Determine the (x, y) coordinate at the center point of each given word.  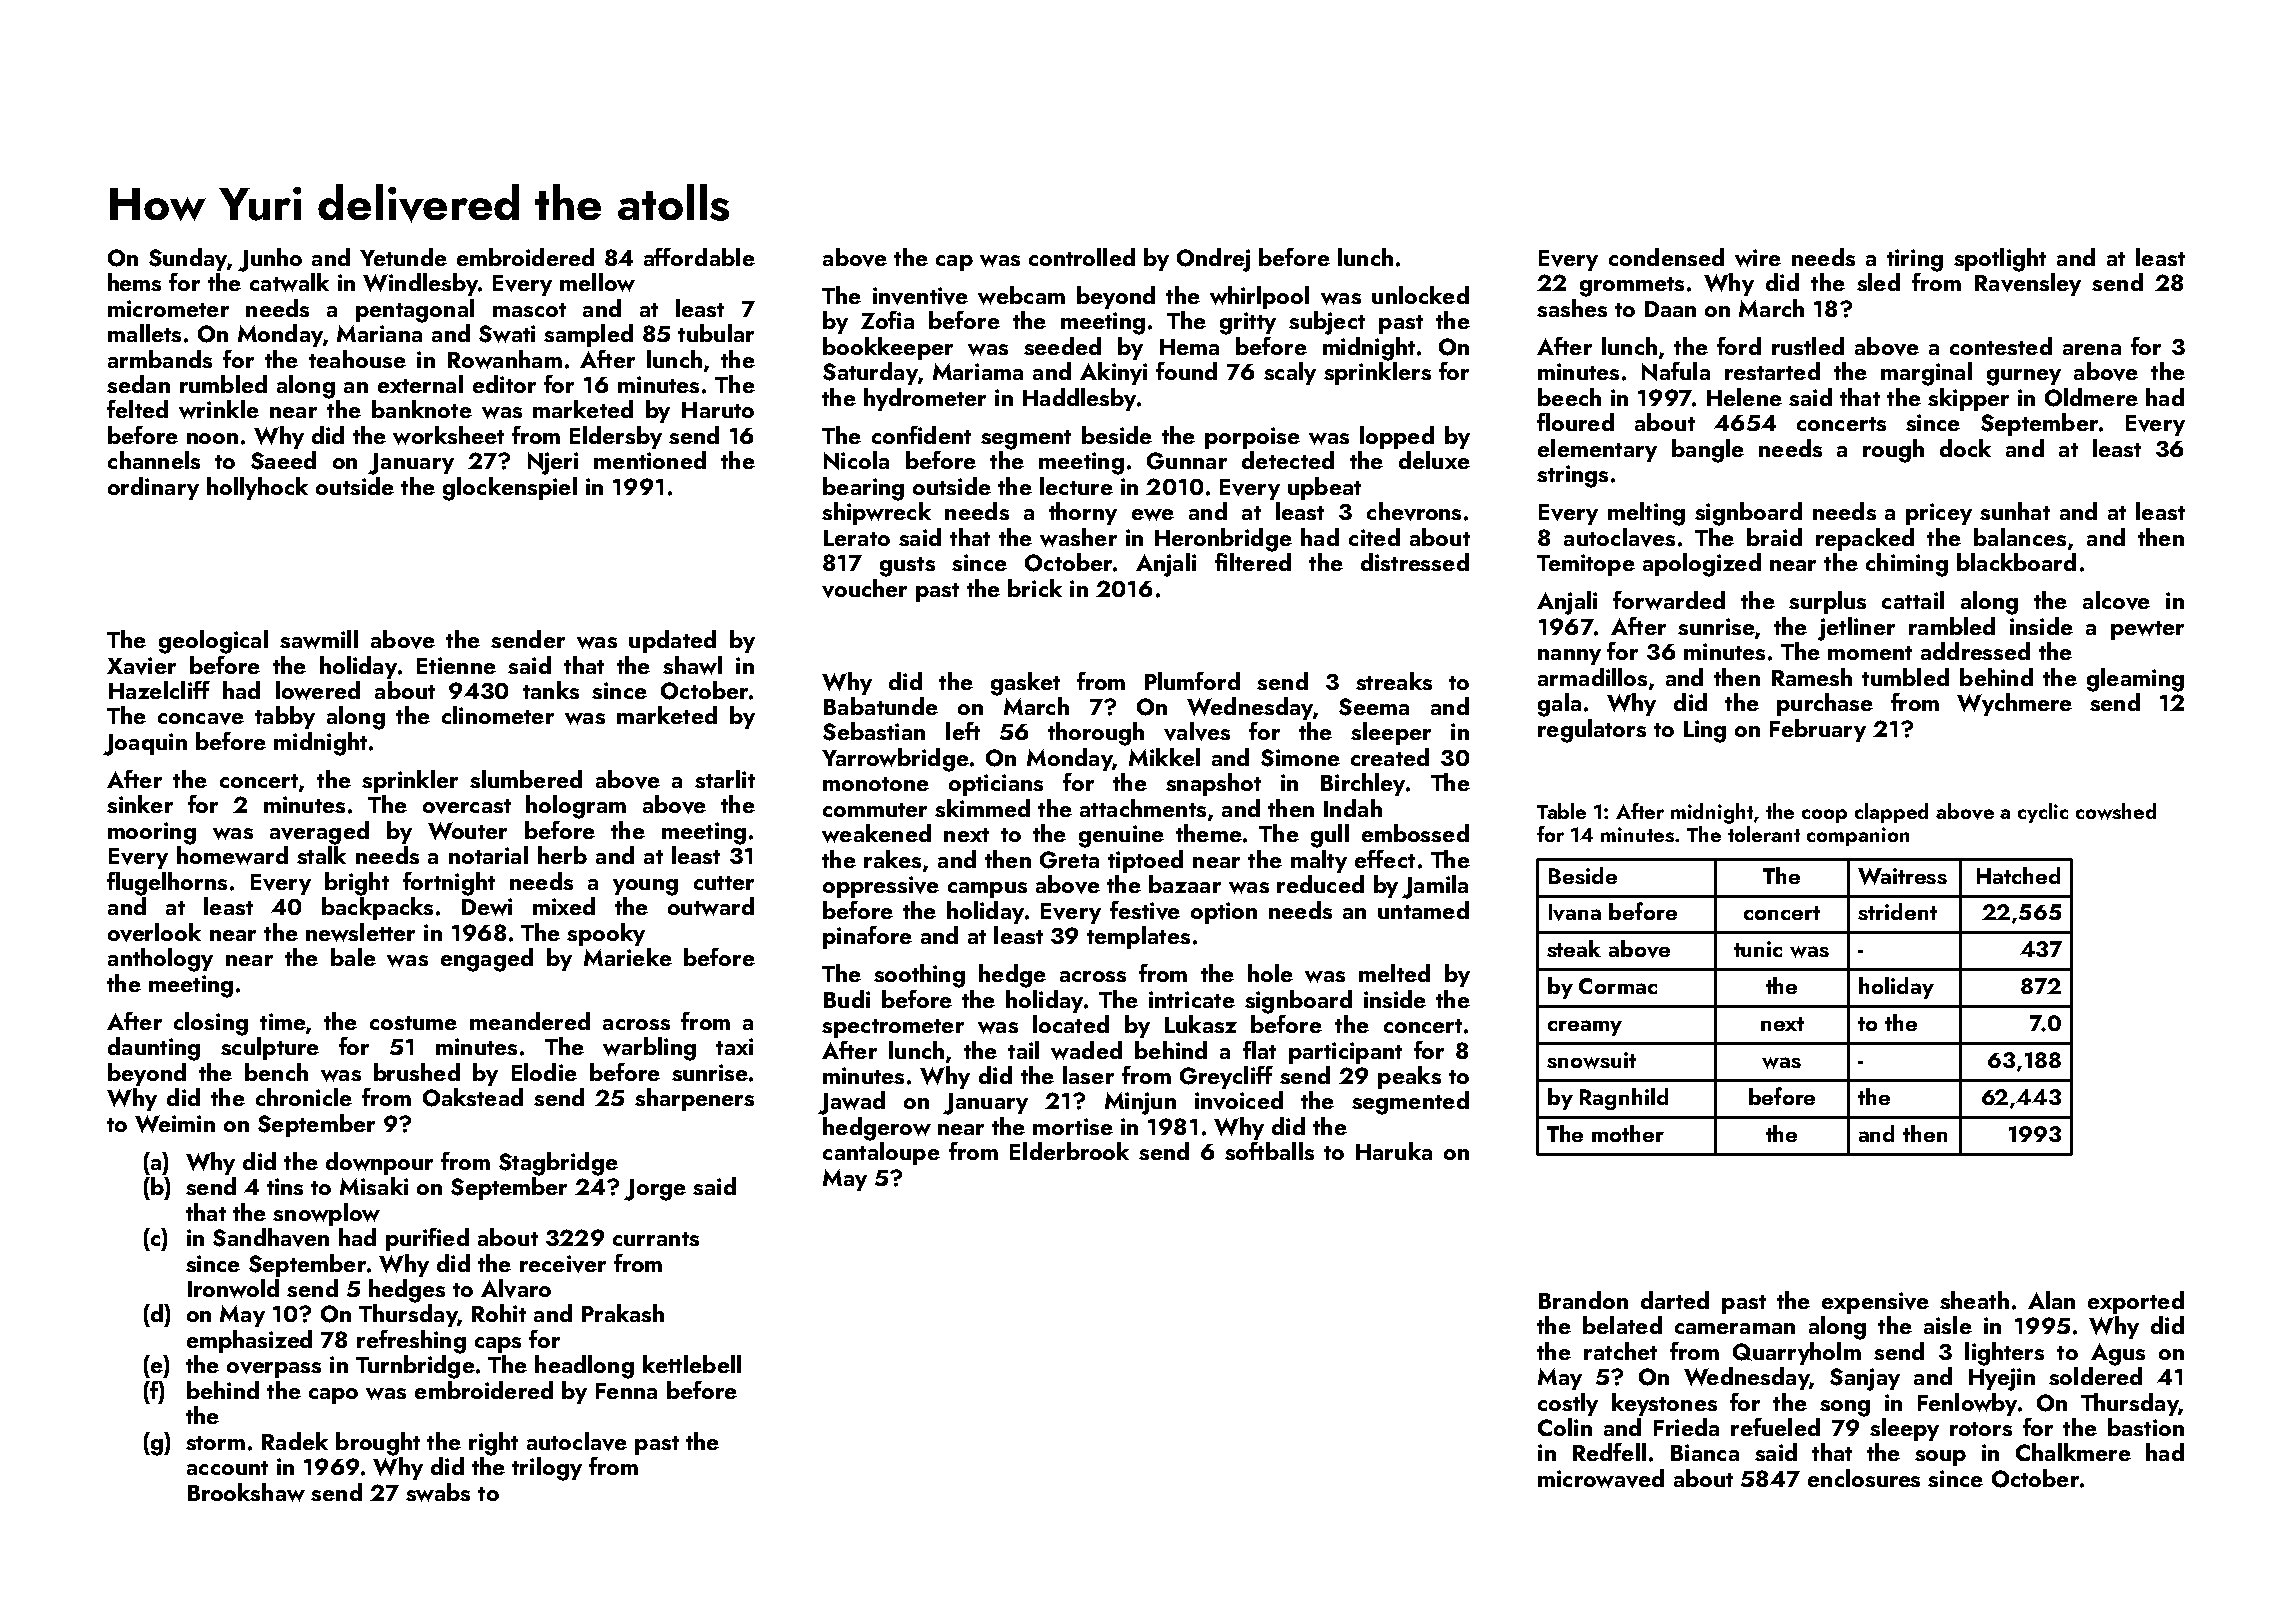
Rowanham (505, 359)
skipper (1968, 399)
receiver (563, 1264)
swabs (438, 1492)
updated (672, 641)
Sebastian (874, 731)
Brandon (1583, 1300)
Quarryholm (1797, 1353)
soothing (919, 976)
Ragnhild (1624, 1099)
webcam (1021, 295)
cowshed (2116, 811)
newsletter (360, 932)
